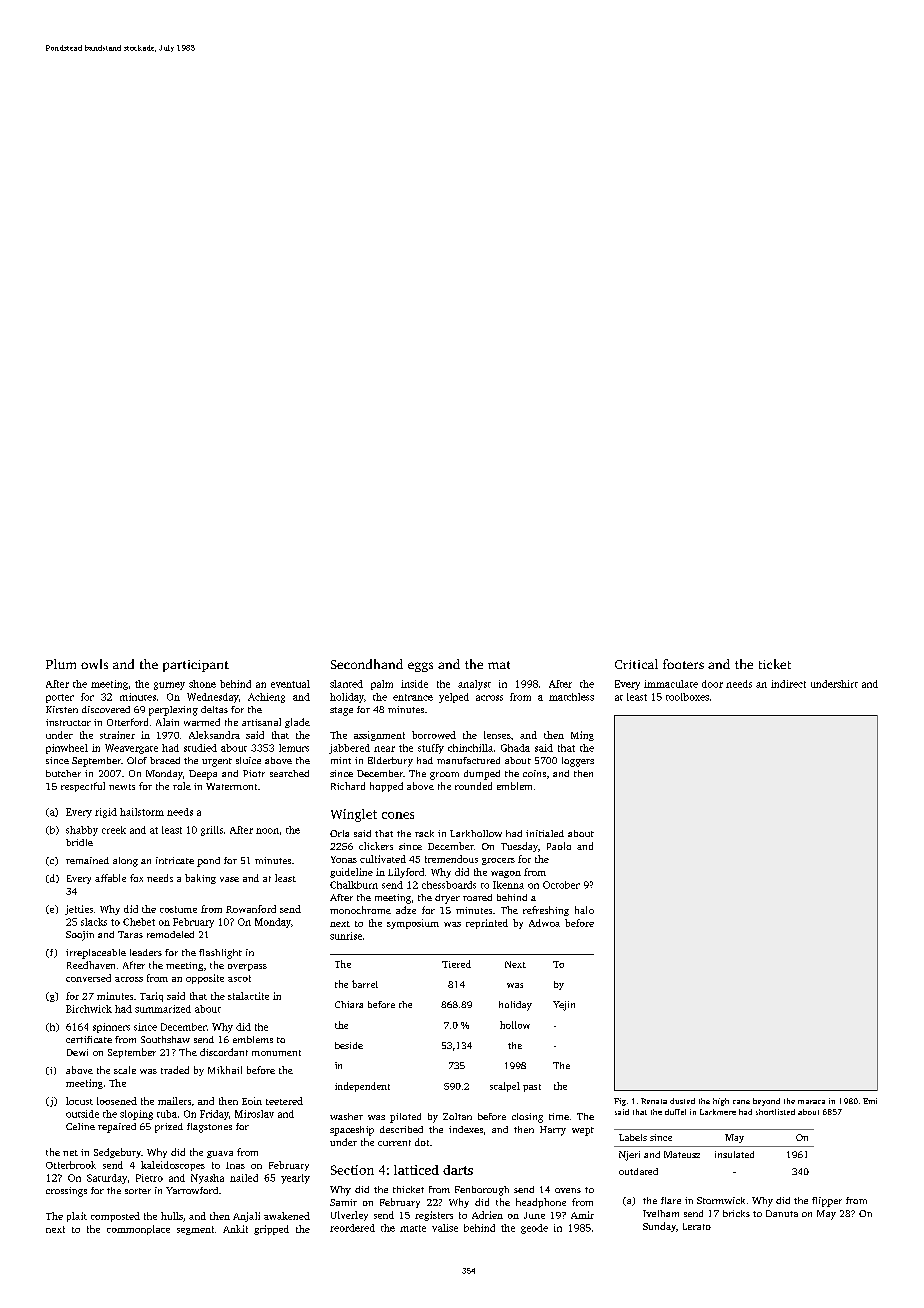 Image resolution: width=924 pixels, height=1308 pixels. Describe the element at coordinates (346, 936) in the screenshot. I see `sunrise` at that location.
